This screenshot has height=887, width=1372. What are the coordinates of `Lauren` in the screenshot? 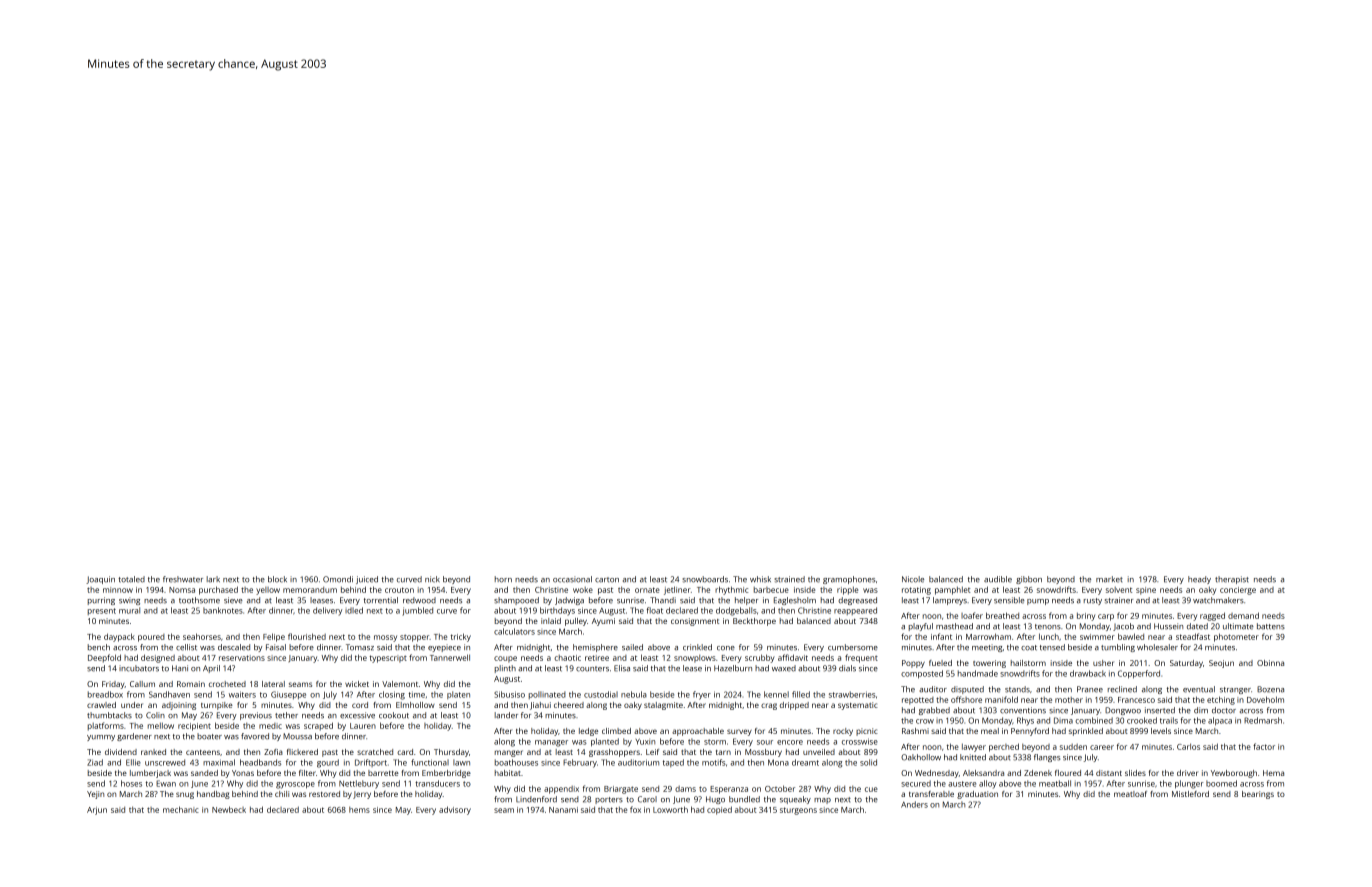 It's located at (363, 726).
